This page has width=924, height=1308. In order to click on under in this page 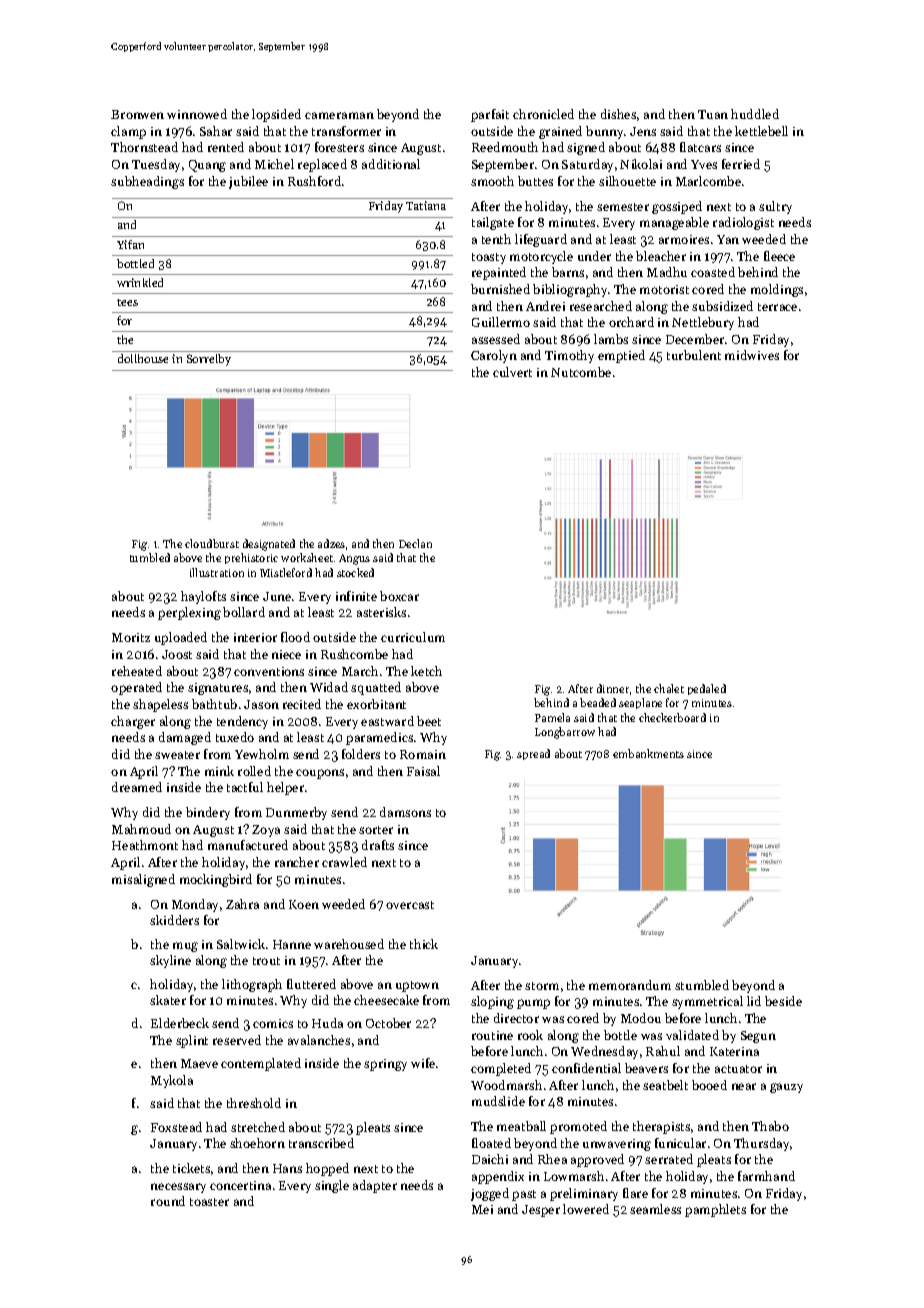, I will do `click(594, 256)`.
